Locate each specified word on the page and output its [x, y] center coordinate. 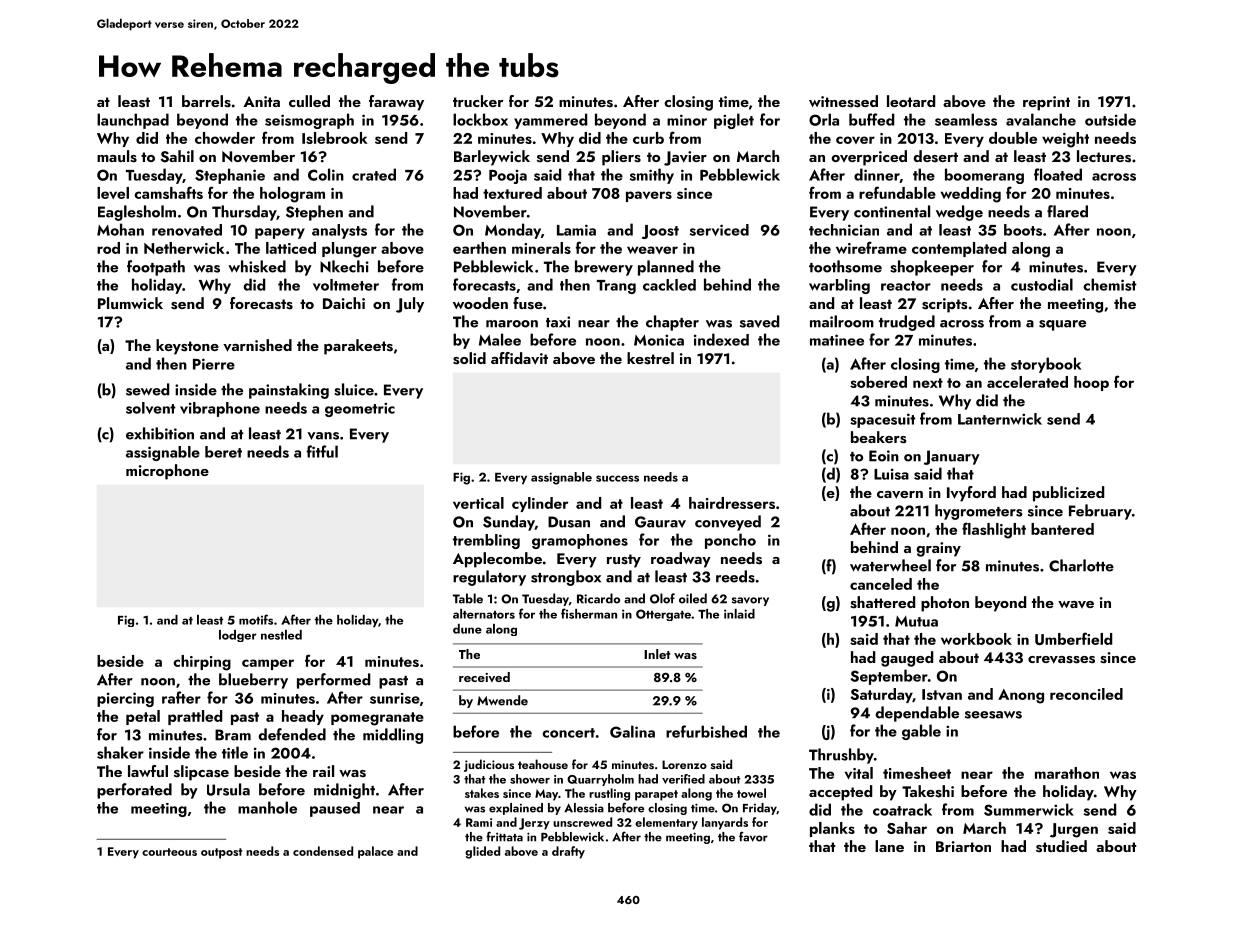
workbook [976, 639]
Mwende [502, 700]
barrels [206, 101]
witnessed [843, 101]
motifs [256, 619]
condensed [323, 851]
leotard [911, 101]
